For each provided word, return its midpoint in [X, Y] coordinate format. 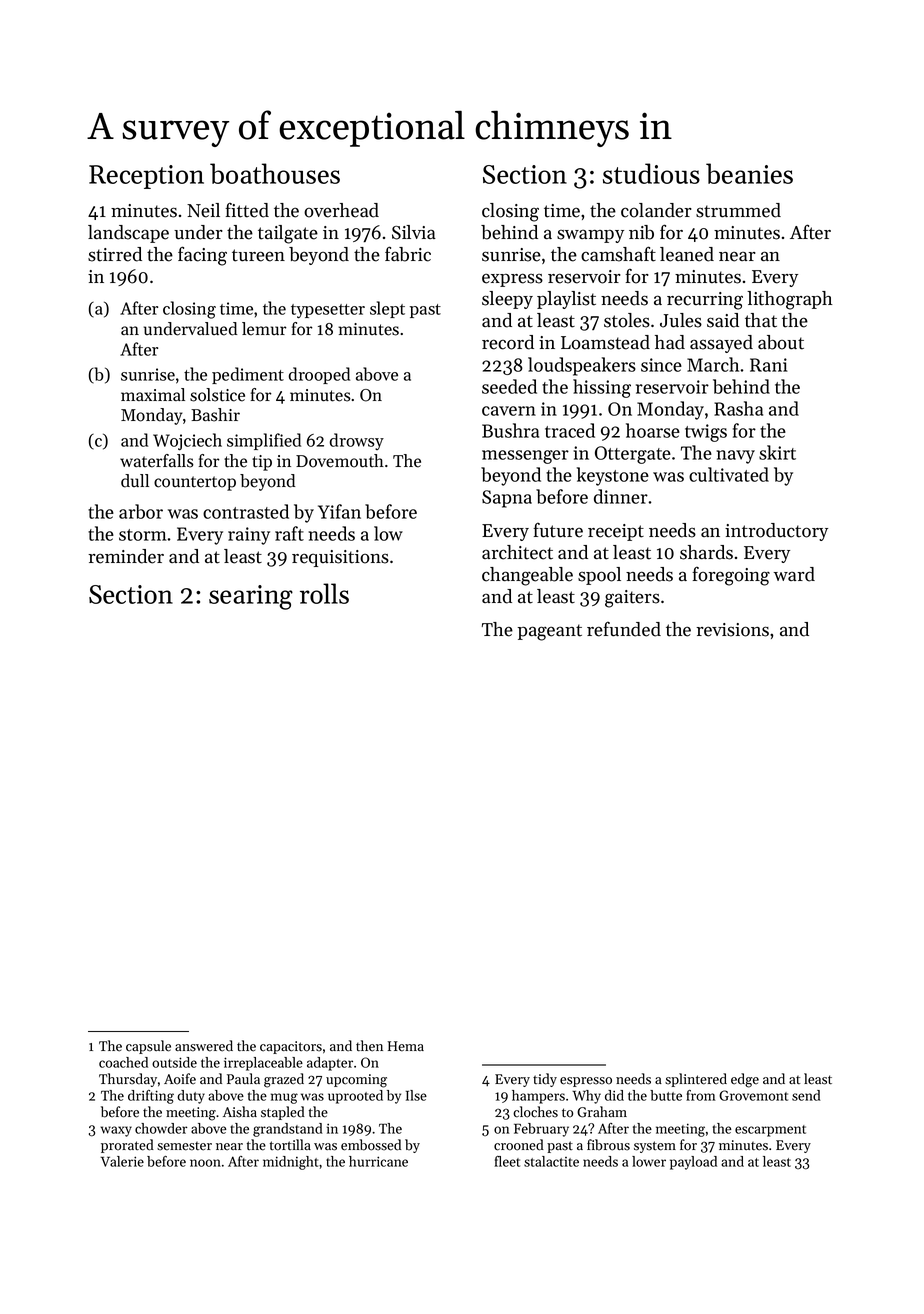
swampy [590, 236]
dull [135, 481]
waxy [116, 1131]
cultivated [729, 474]
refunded [624, 629]
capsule [148, 1047]
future [558, 530]
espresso [586, 1082]
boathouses [275, 173]
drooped [319, 375]
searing [251, 597]
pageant [550, 632]
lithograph [789, 300]
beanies [749, 173]
